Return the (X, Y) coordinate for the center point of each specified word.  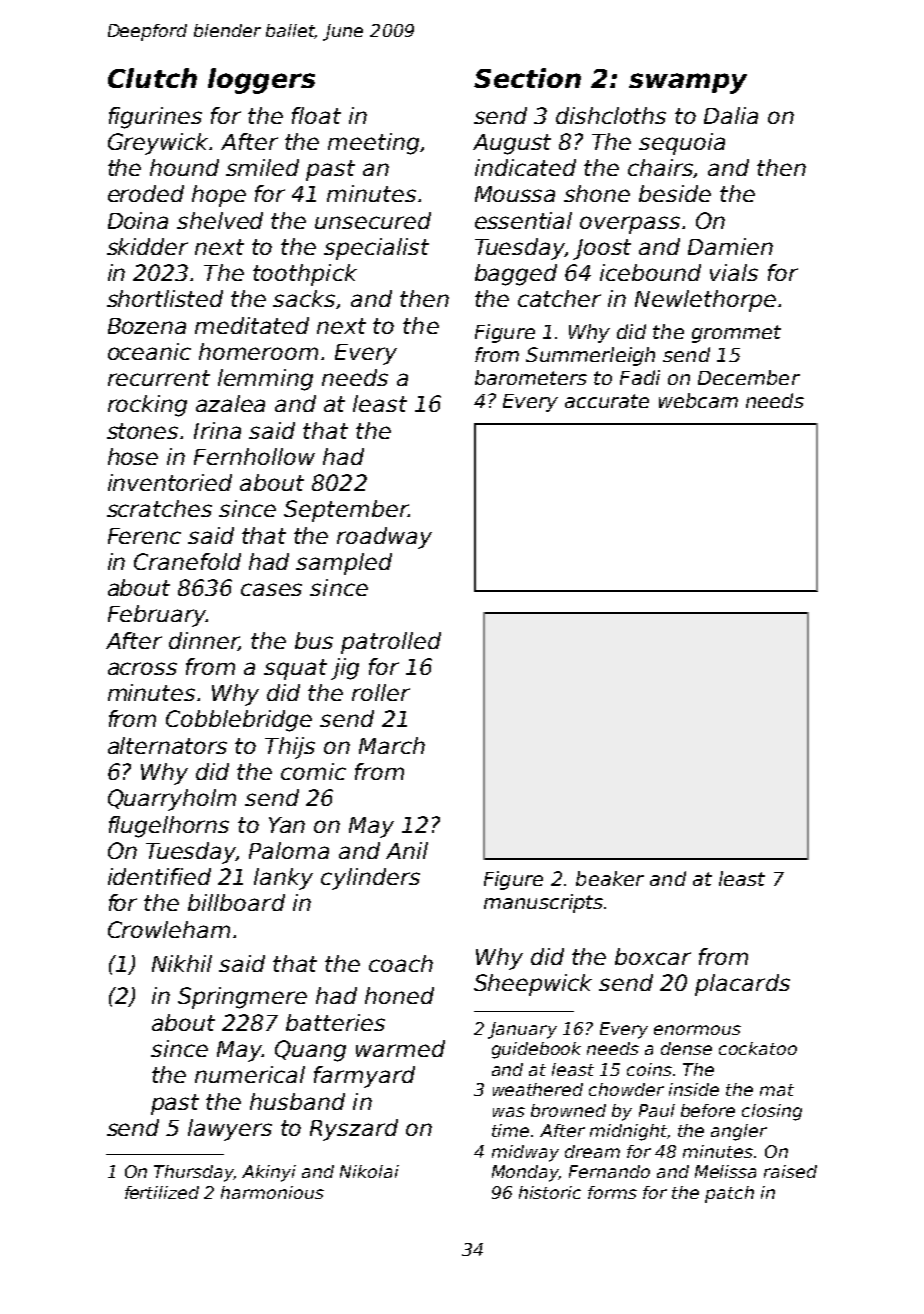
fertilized (162, 1192)
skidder (147, 246)
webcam (698, 400)
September (346, 511)
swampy (688, 83)
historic (550, 1192)
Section (527, 78)
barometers (531, 377)
